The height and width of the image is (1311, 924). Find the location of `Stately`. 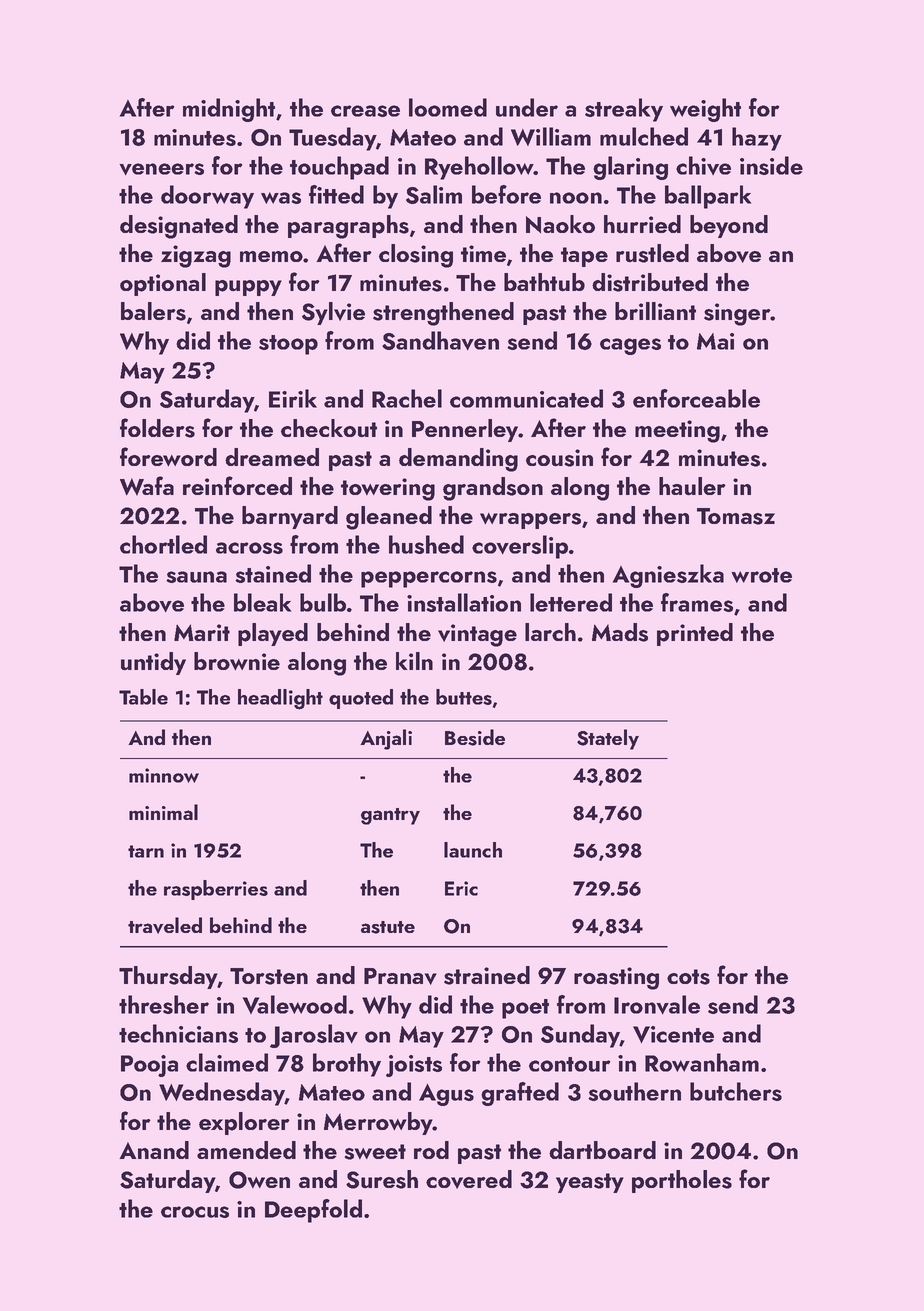

Stately is located at coordinates (608, 739).
